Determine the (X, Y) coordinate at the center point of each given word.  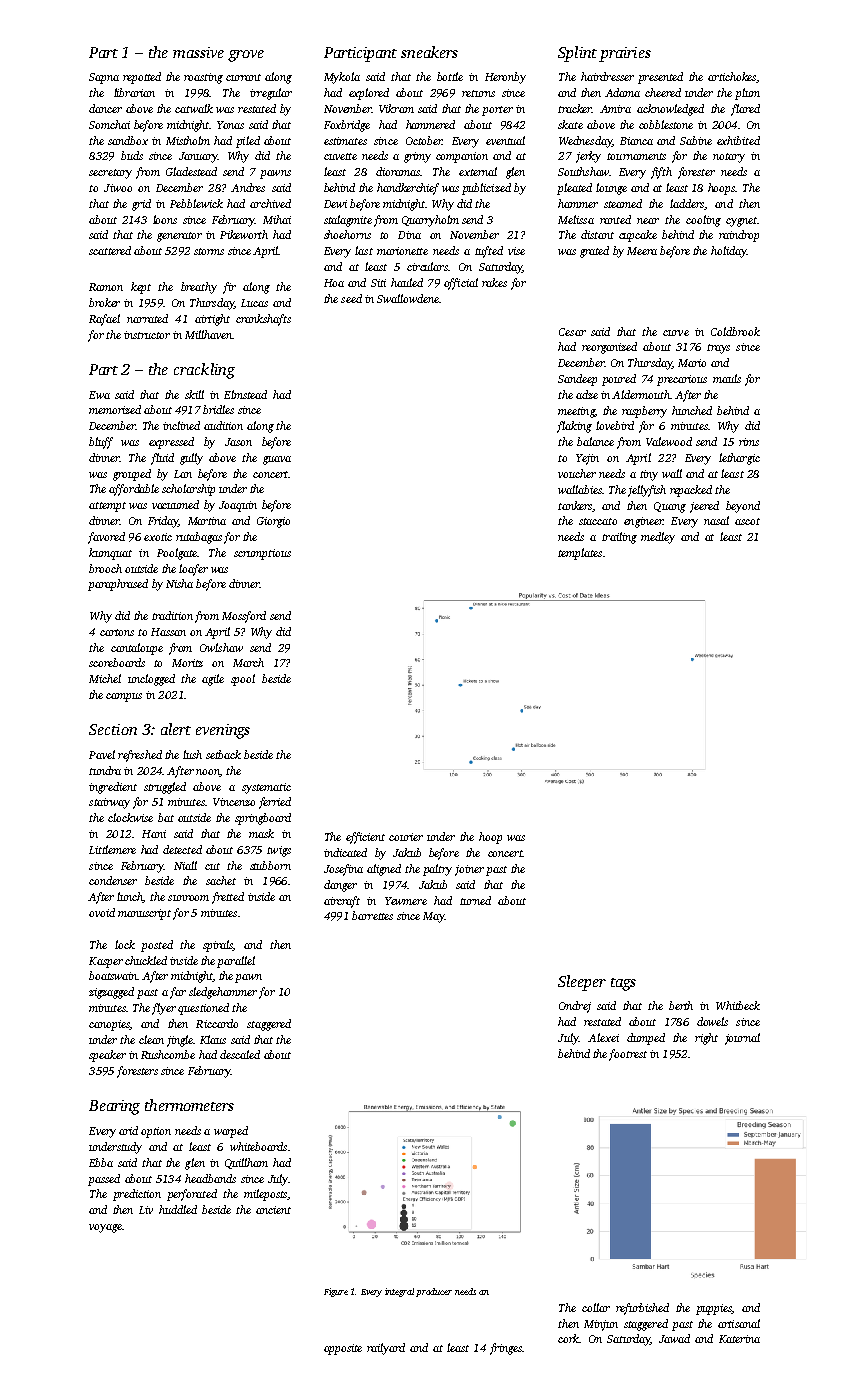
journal (742, 1039)
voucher (577, 473)
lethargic (739, 459)
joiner (469, 870)
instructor (147, 335)
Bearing (114, 1107)
